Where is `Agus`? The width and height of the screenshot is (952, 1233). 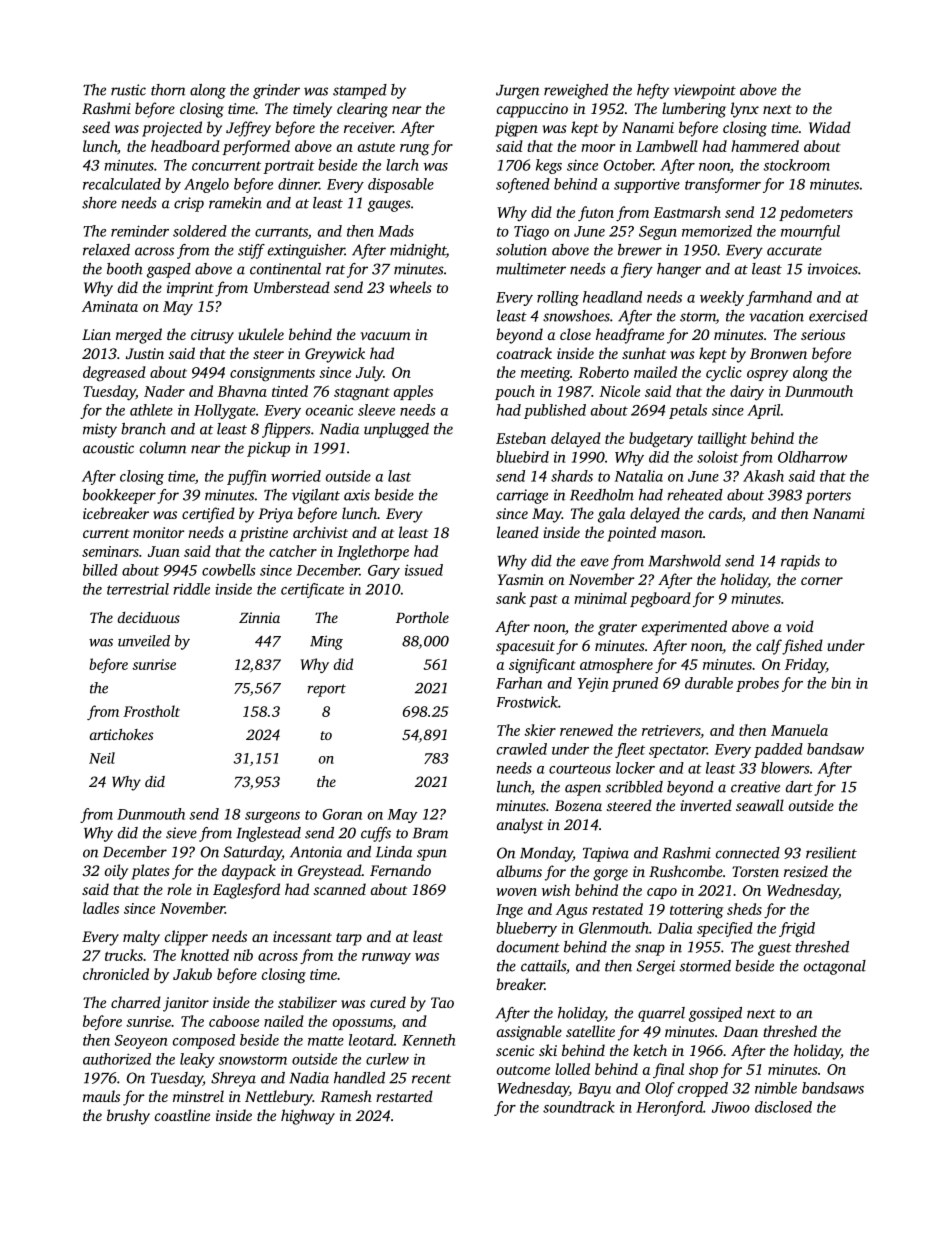 Agus is located at coordinates (571, 911).
